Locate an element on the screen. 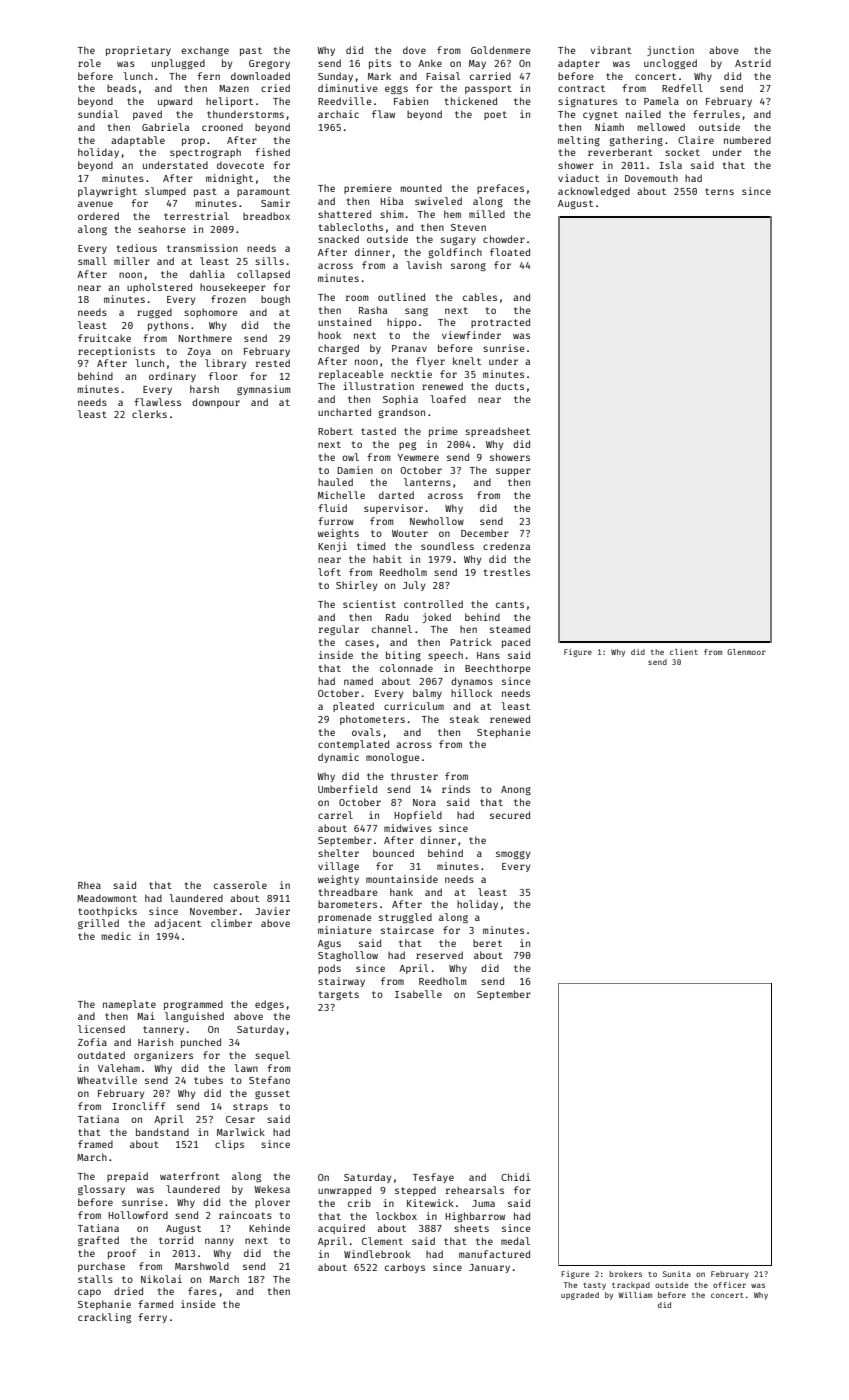 The image size is (849, 1400). midnight is located at coordinates (229, 179).
